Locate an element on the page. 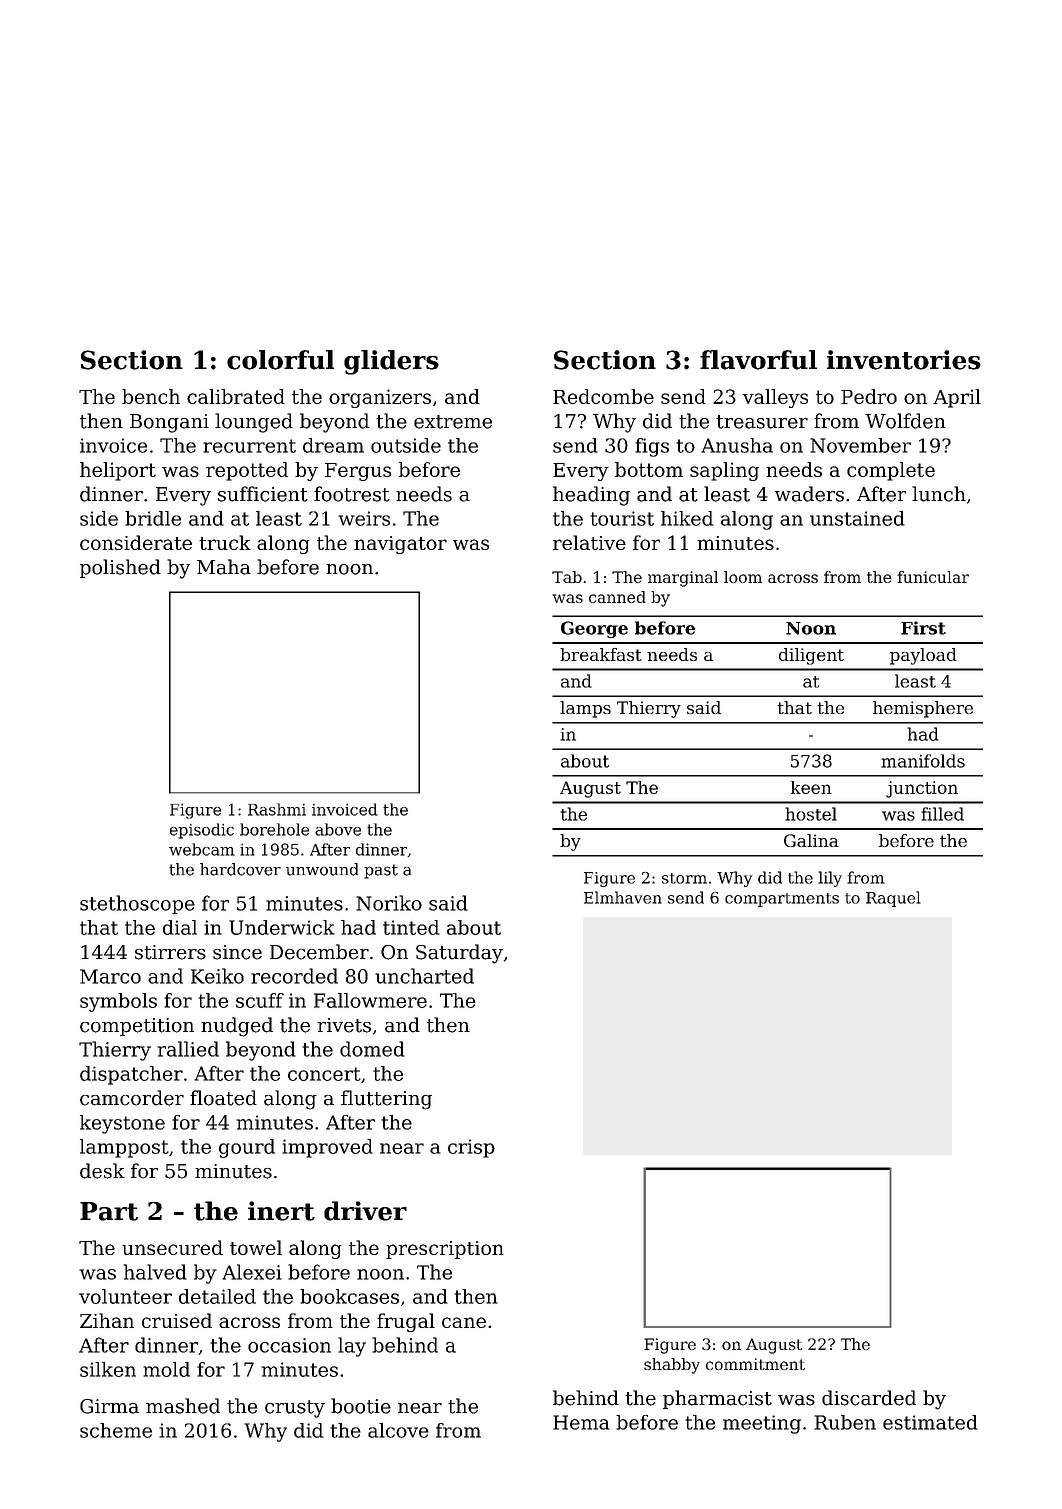 The height and width of the image is (1509, 1062). flavorful is located at coordinates (758, 360).
